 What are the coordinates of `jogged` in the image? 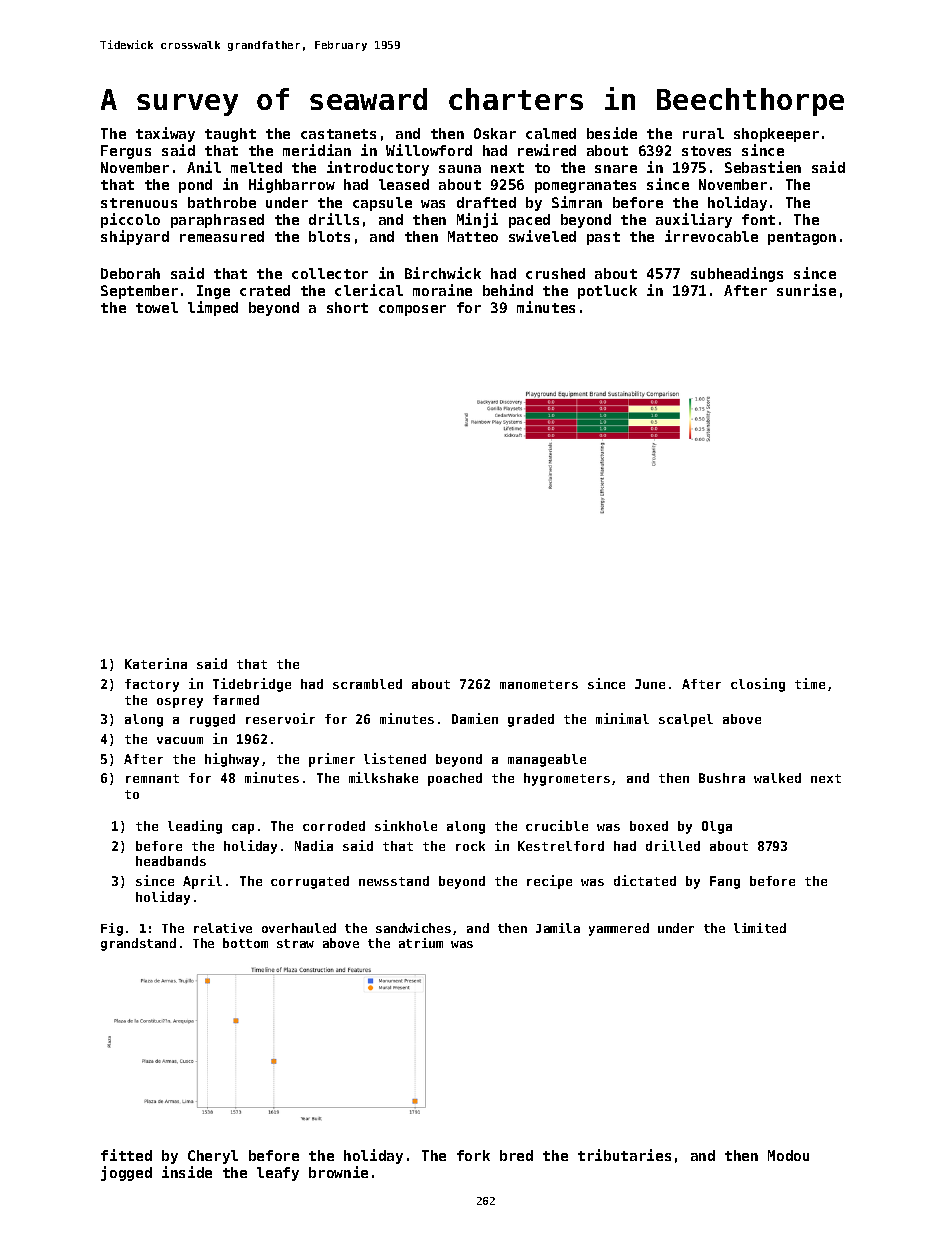 It's located at (126, 1173).
